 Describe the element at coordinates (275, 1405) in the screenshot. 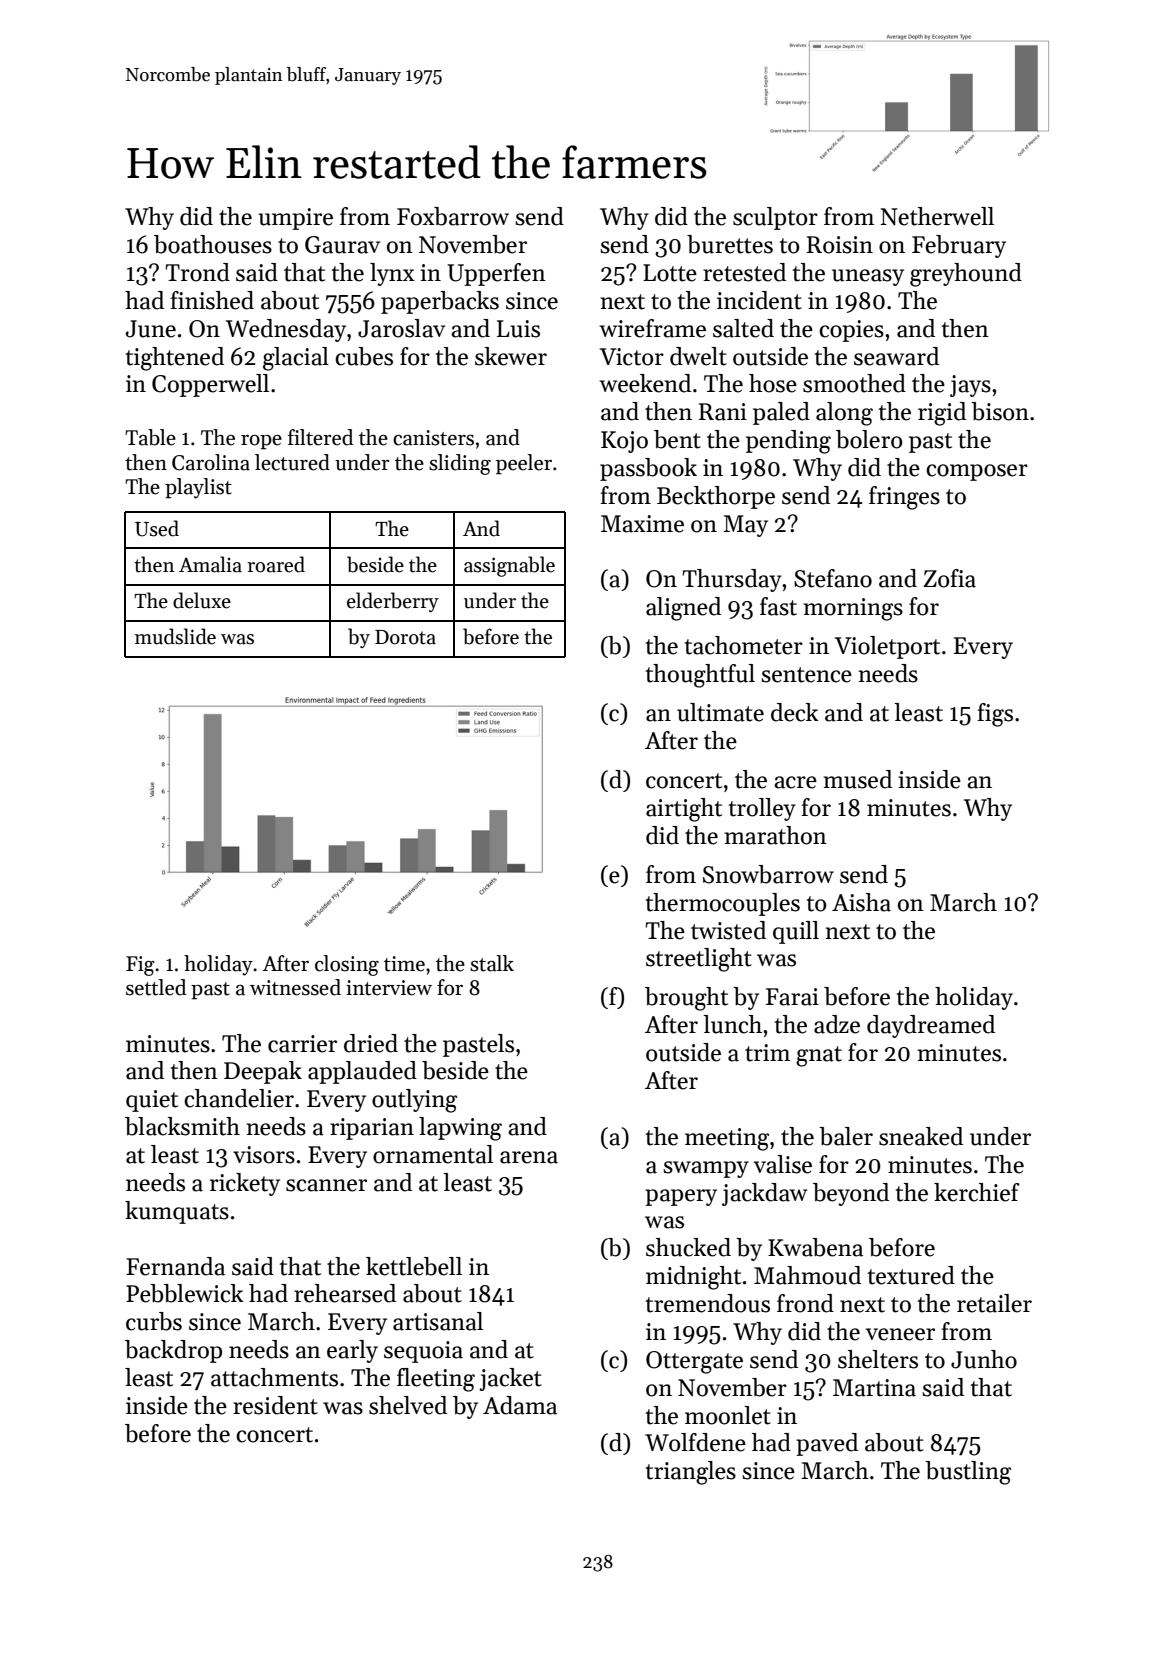

I see `resident` at that location.
